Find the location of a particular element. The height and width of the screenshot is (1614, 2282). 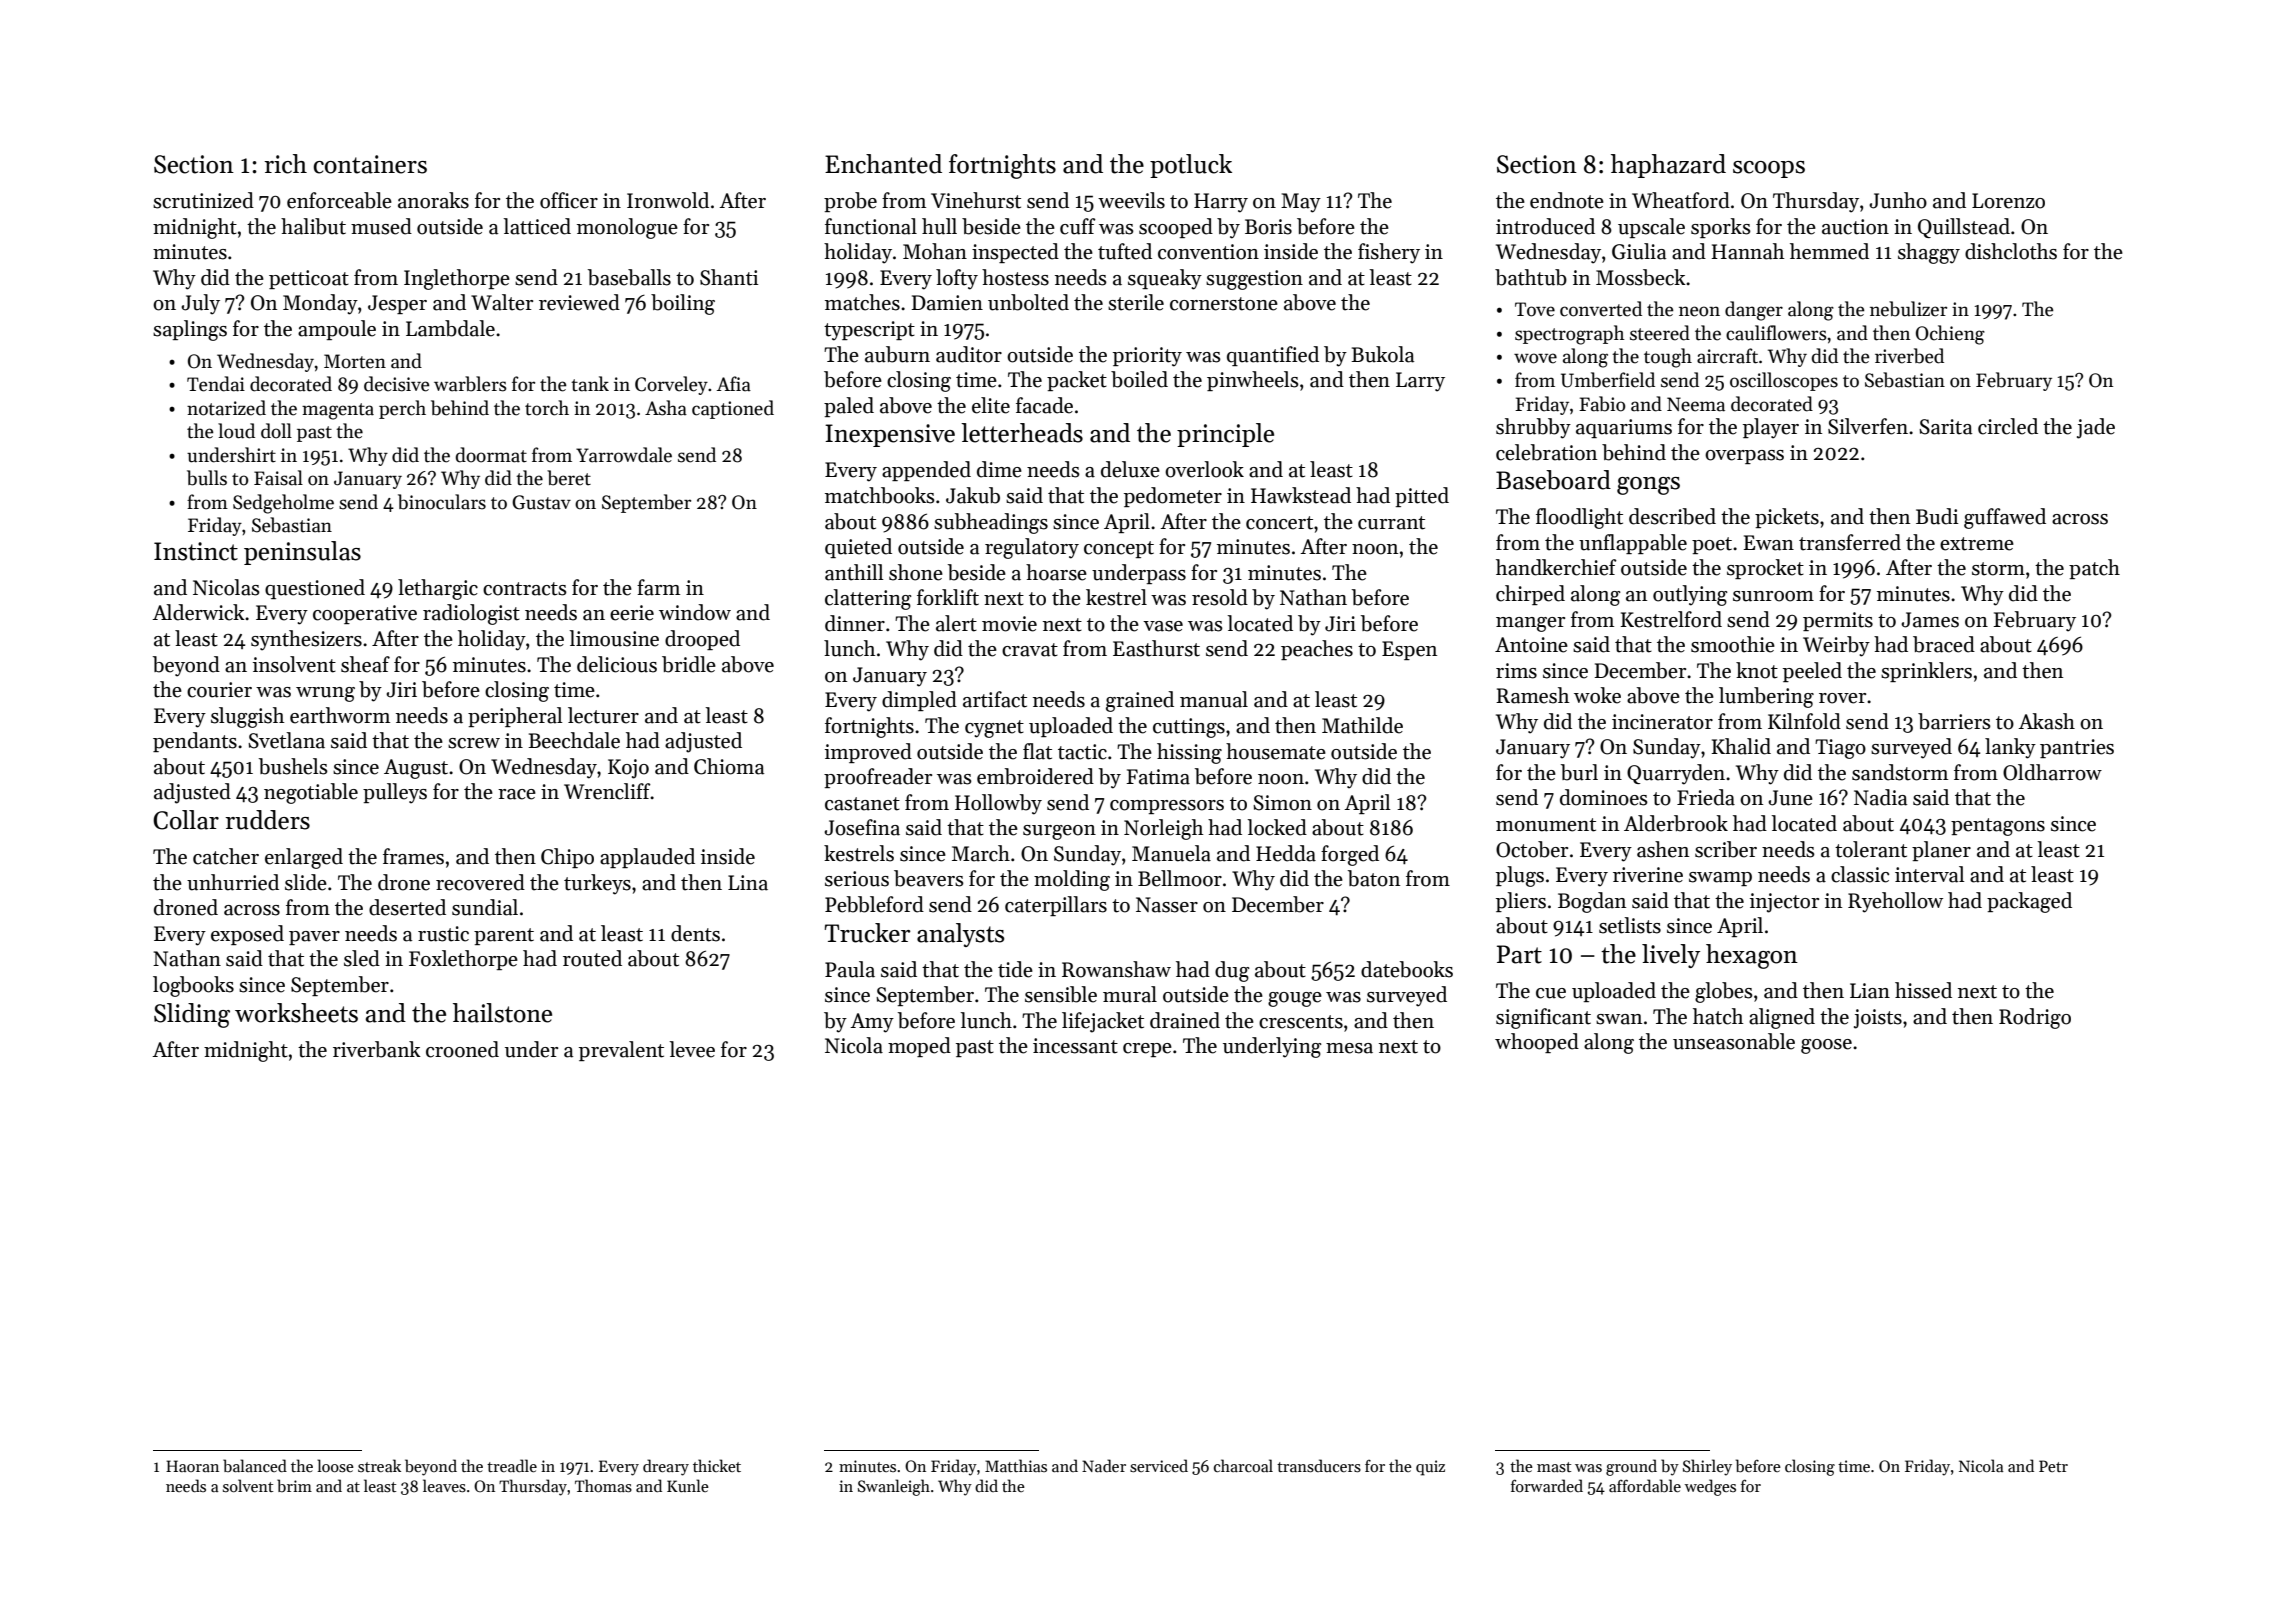

elite is located at coordinates (991, 405).
